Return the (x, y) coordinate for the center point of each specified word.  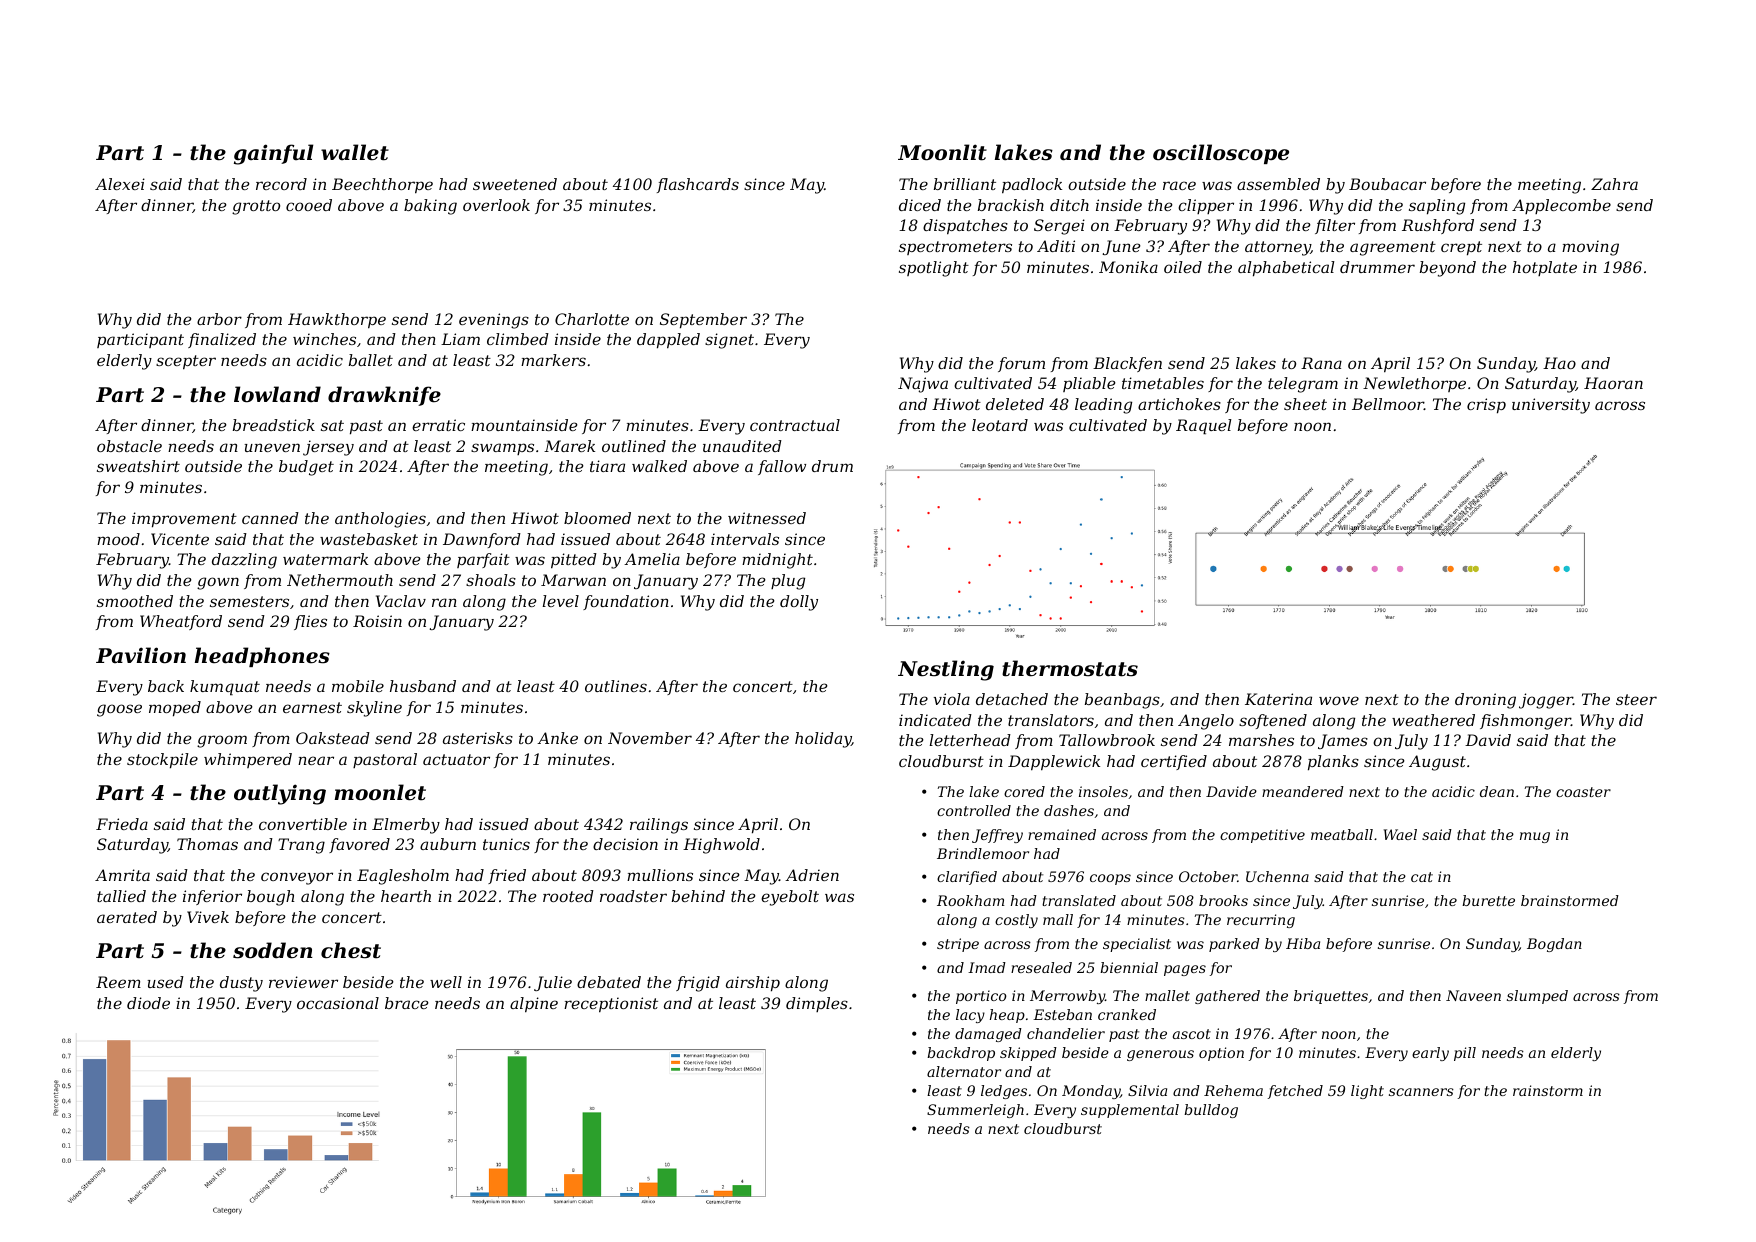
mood (118, 539)
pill (1465, 1054)
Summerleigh (975, 1111)
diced (920, 205)
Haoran (1613, 383)
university (1551, 406)
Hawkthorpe (337, 321)
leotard (1000, 425)
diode (148, 1003)
